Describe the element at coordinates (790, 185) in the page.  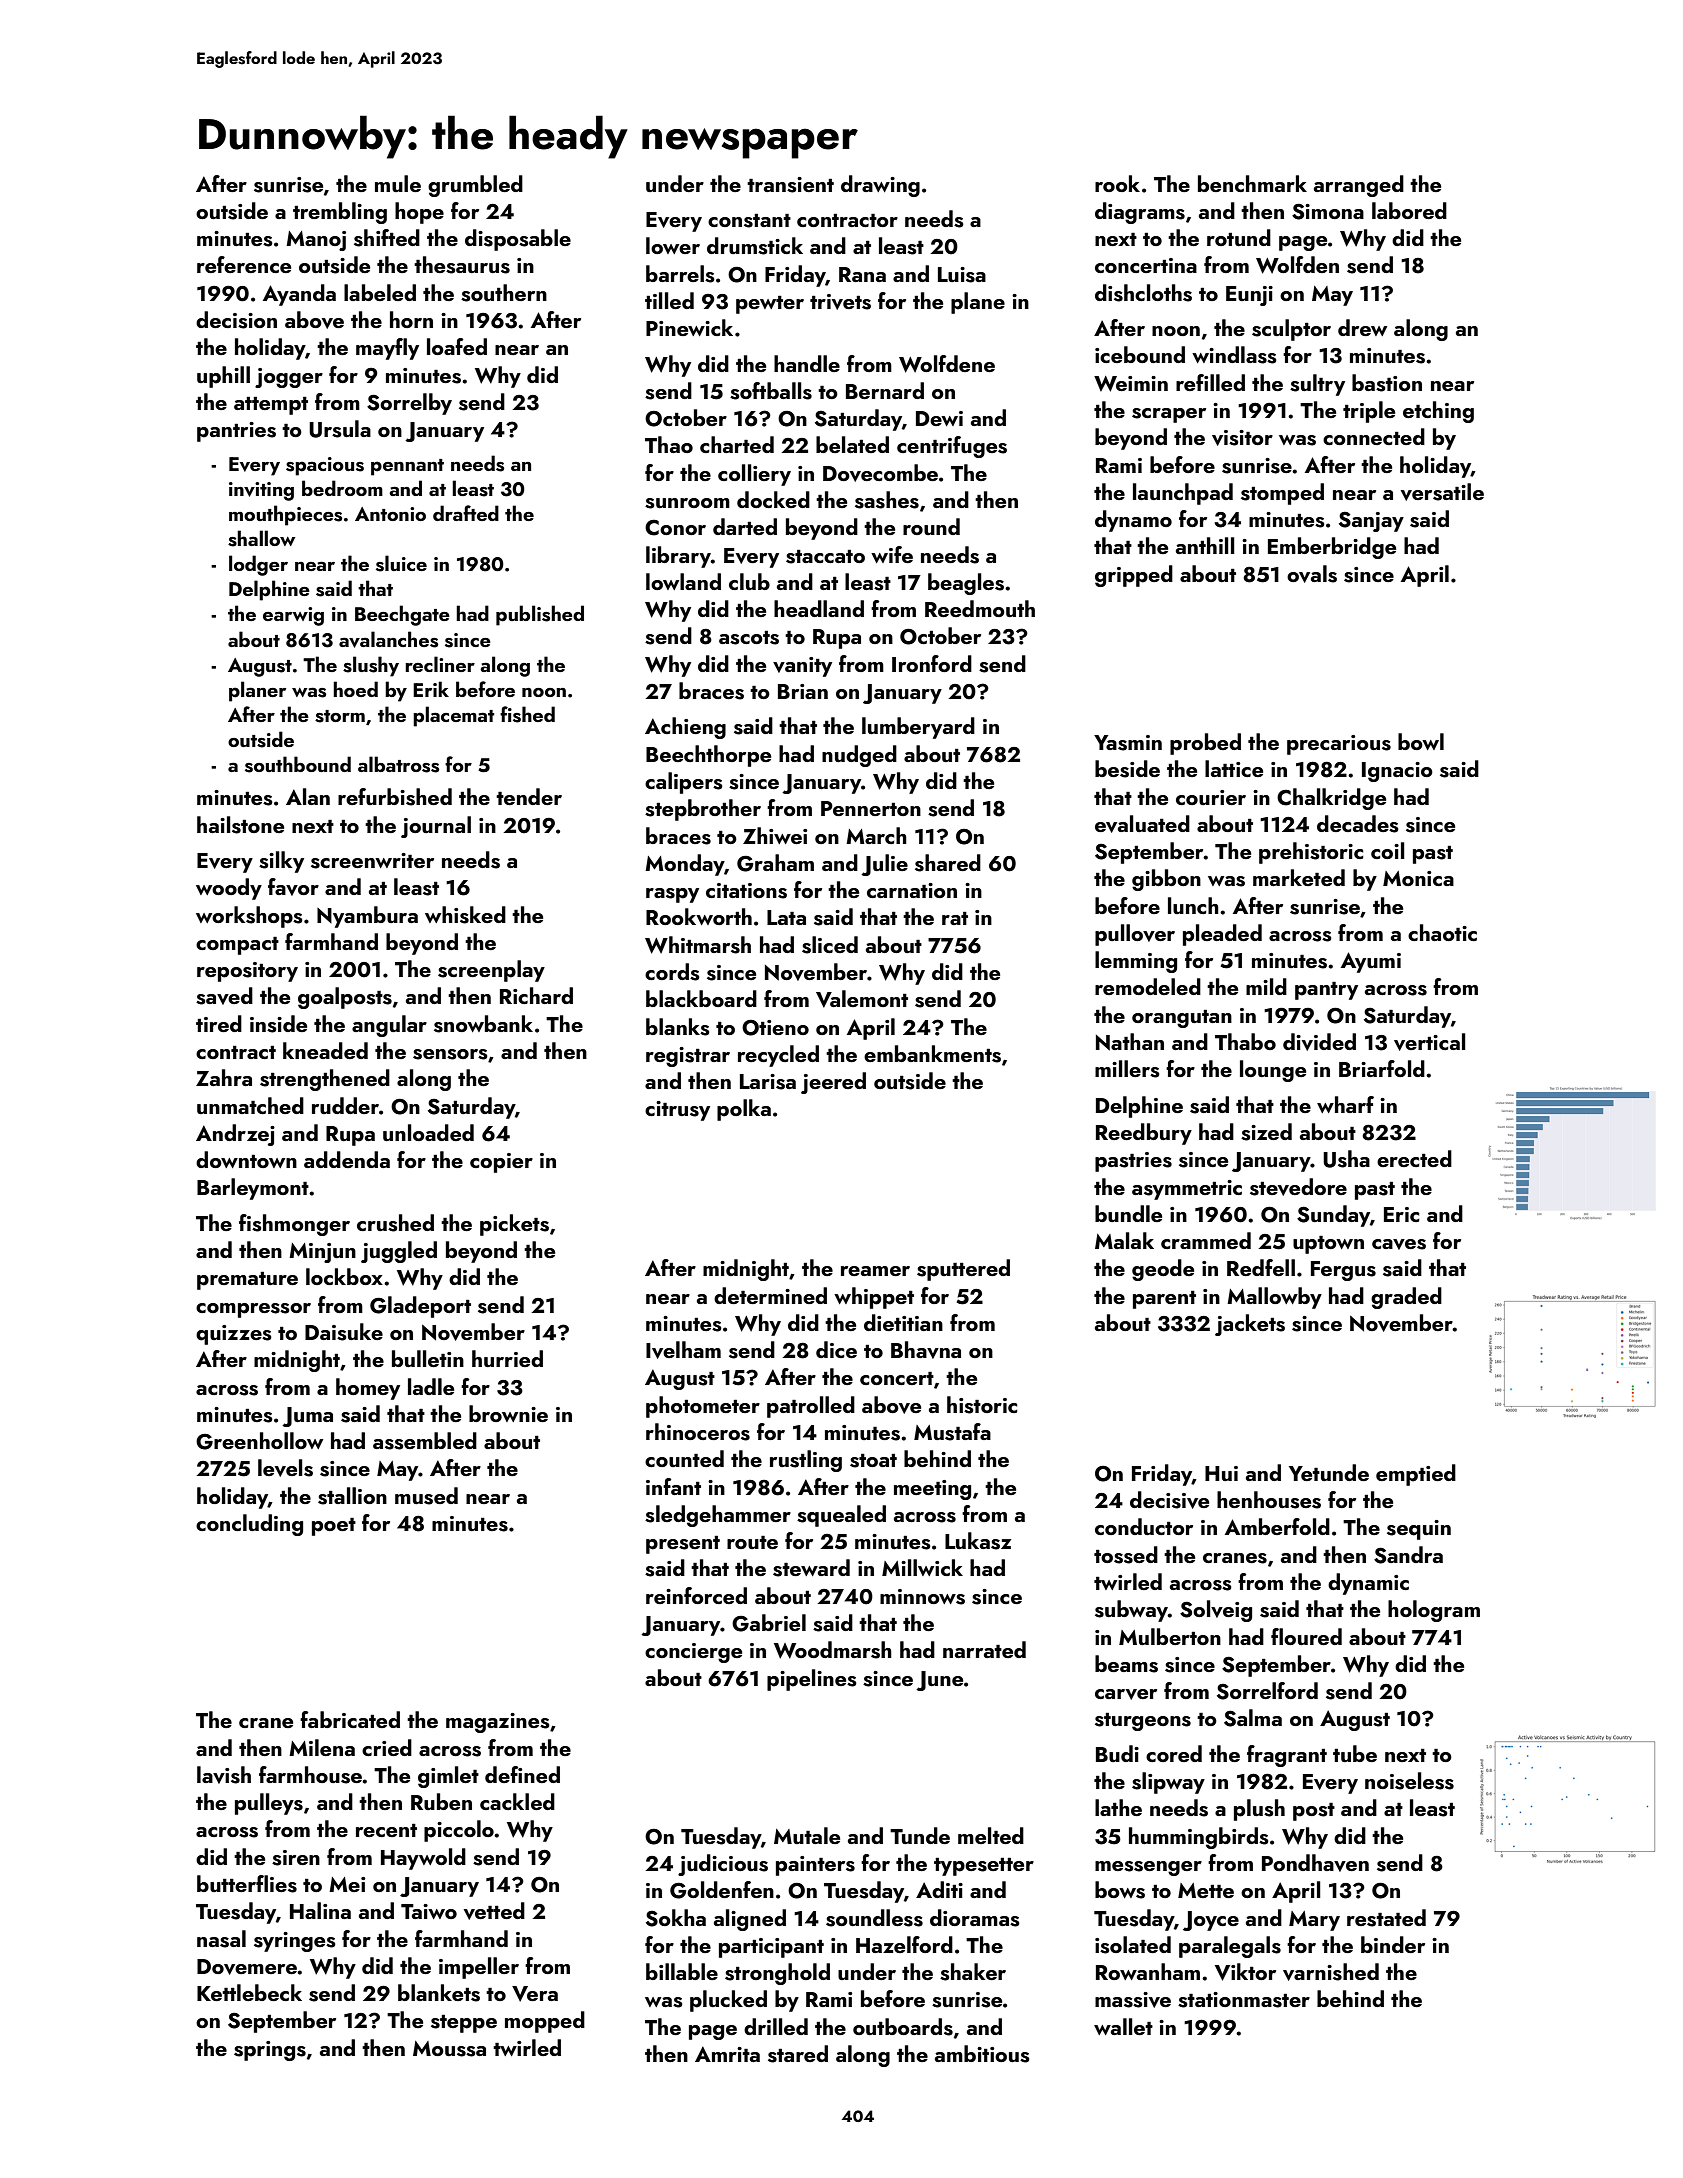
I see `transient` at that location.
